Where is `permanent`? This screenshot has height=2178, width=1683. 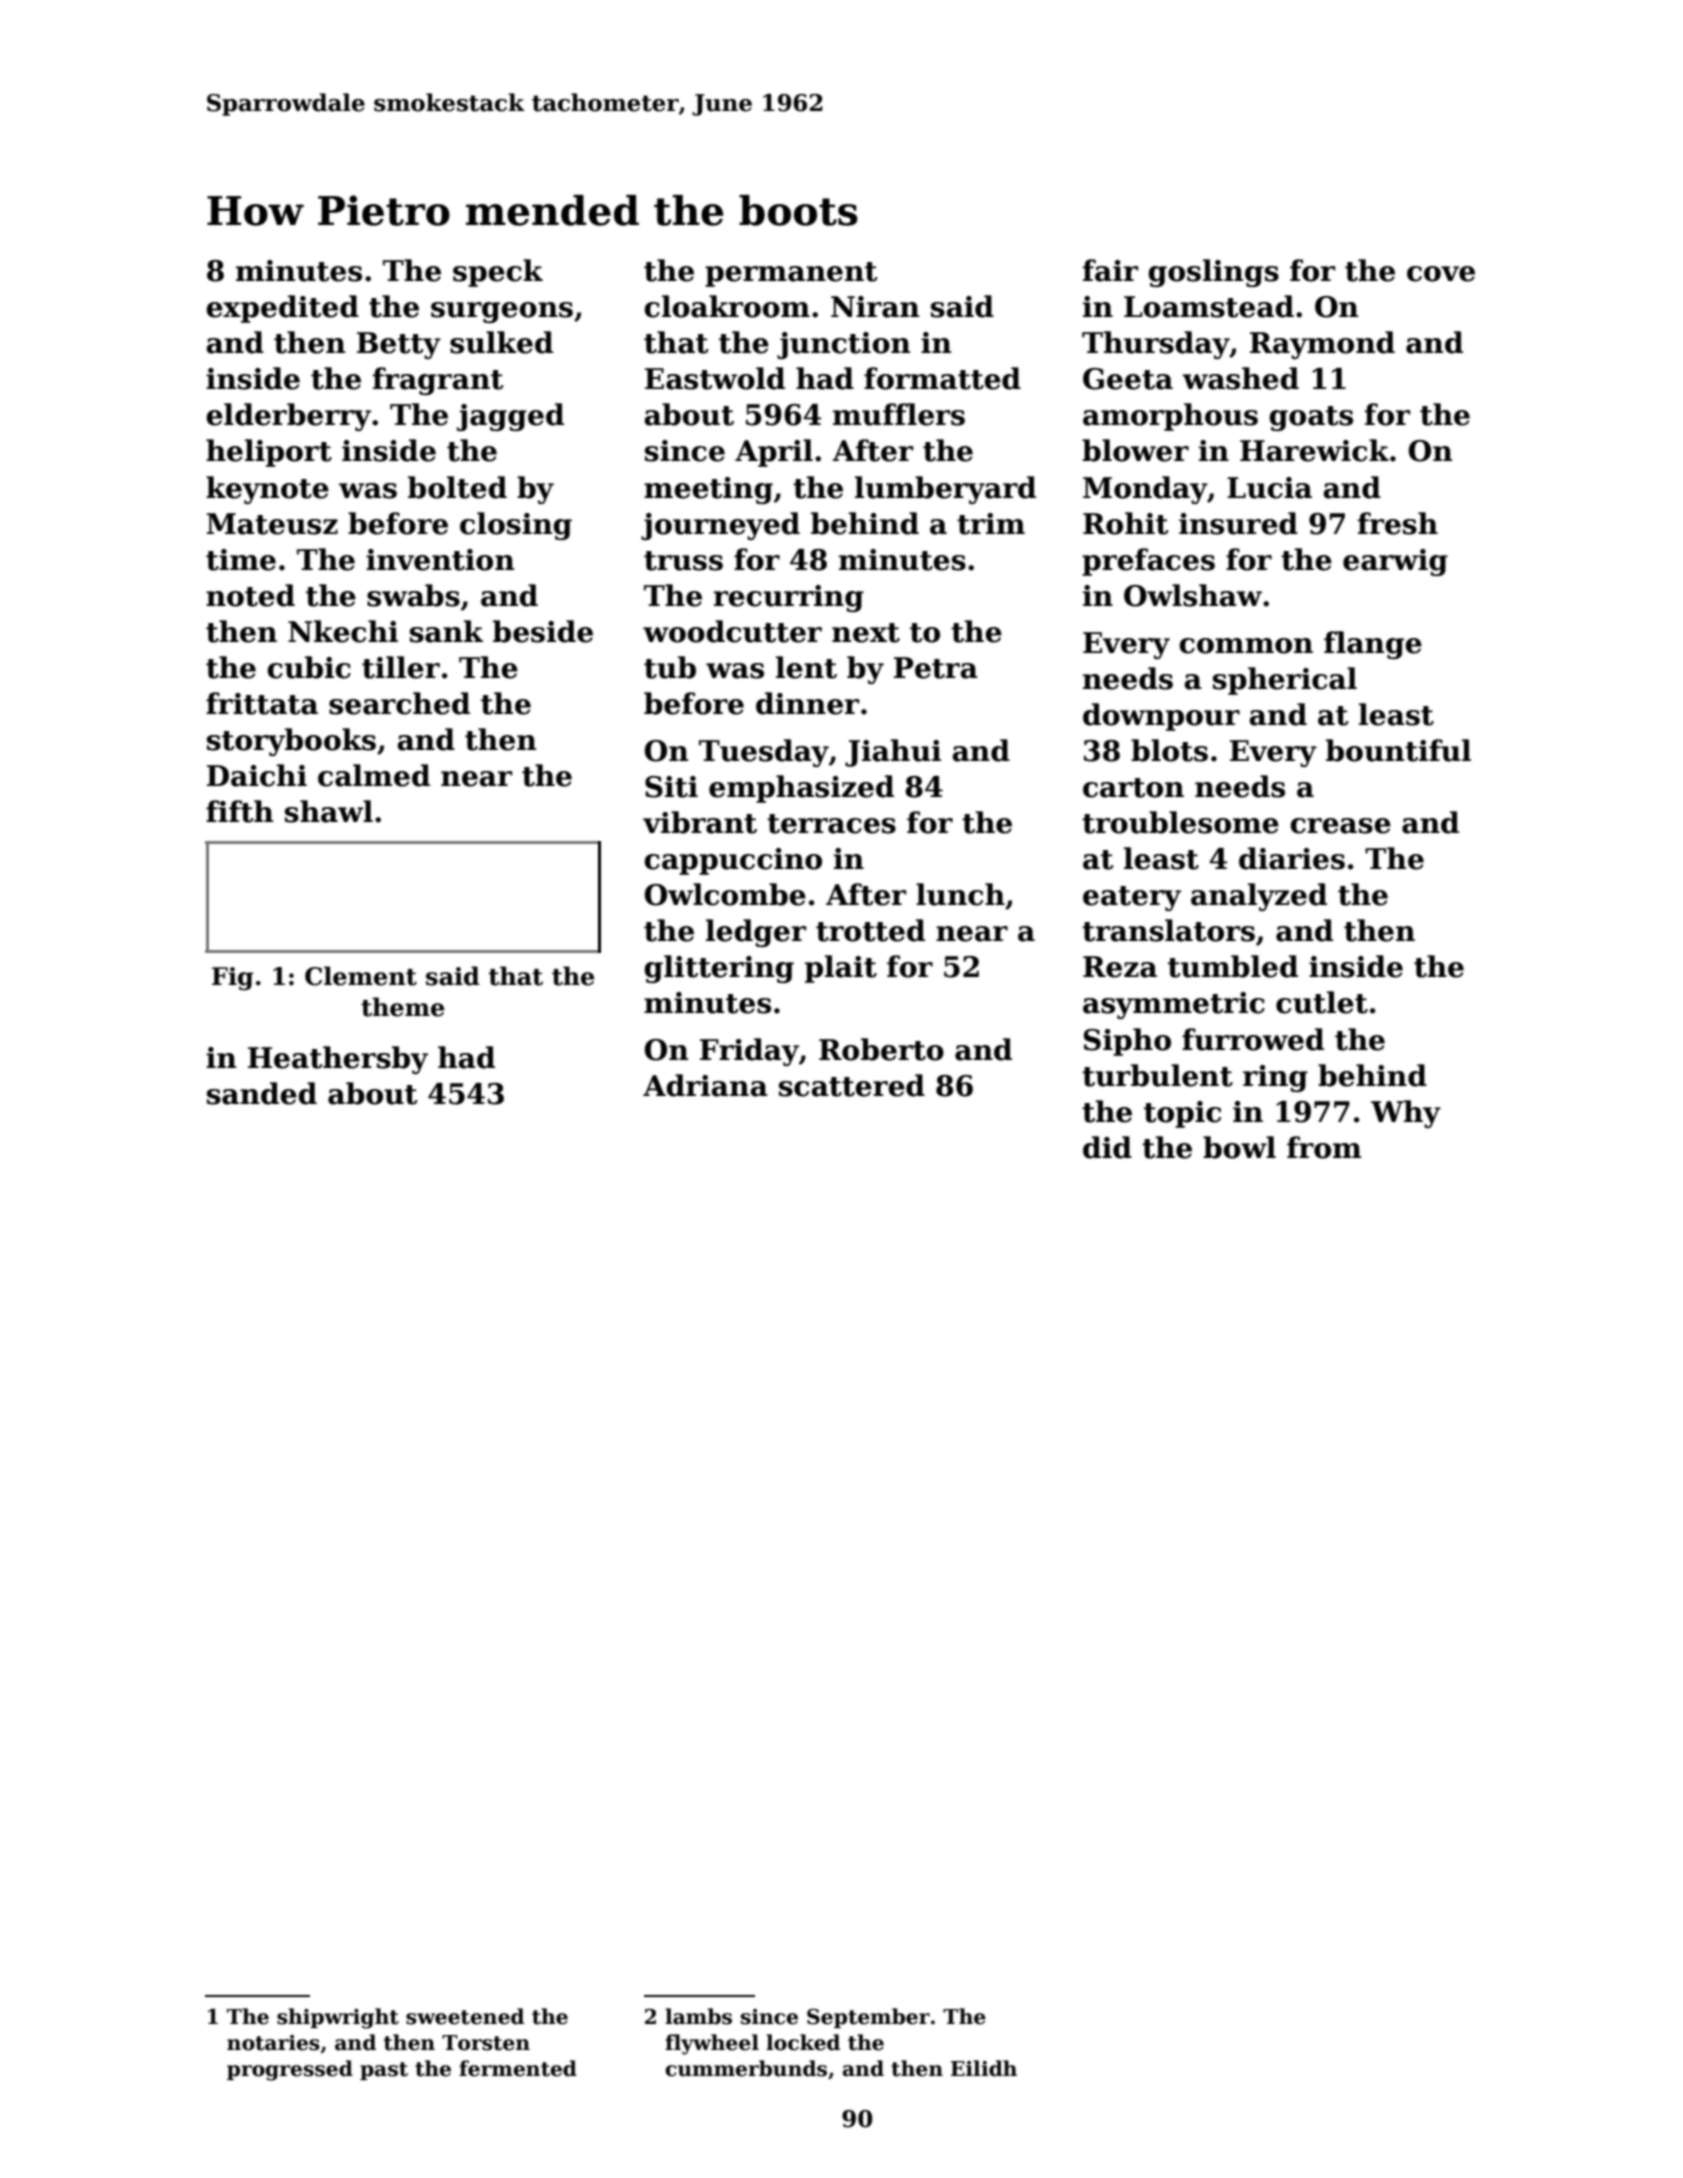 permanent is located at coordinates (791, 274).
